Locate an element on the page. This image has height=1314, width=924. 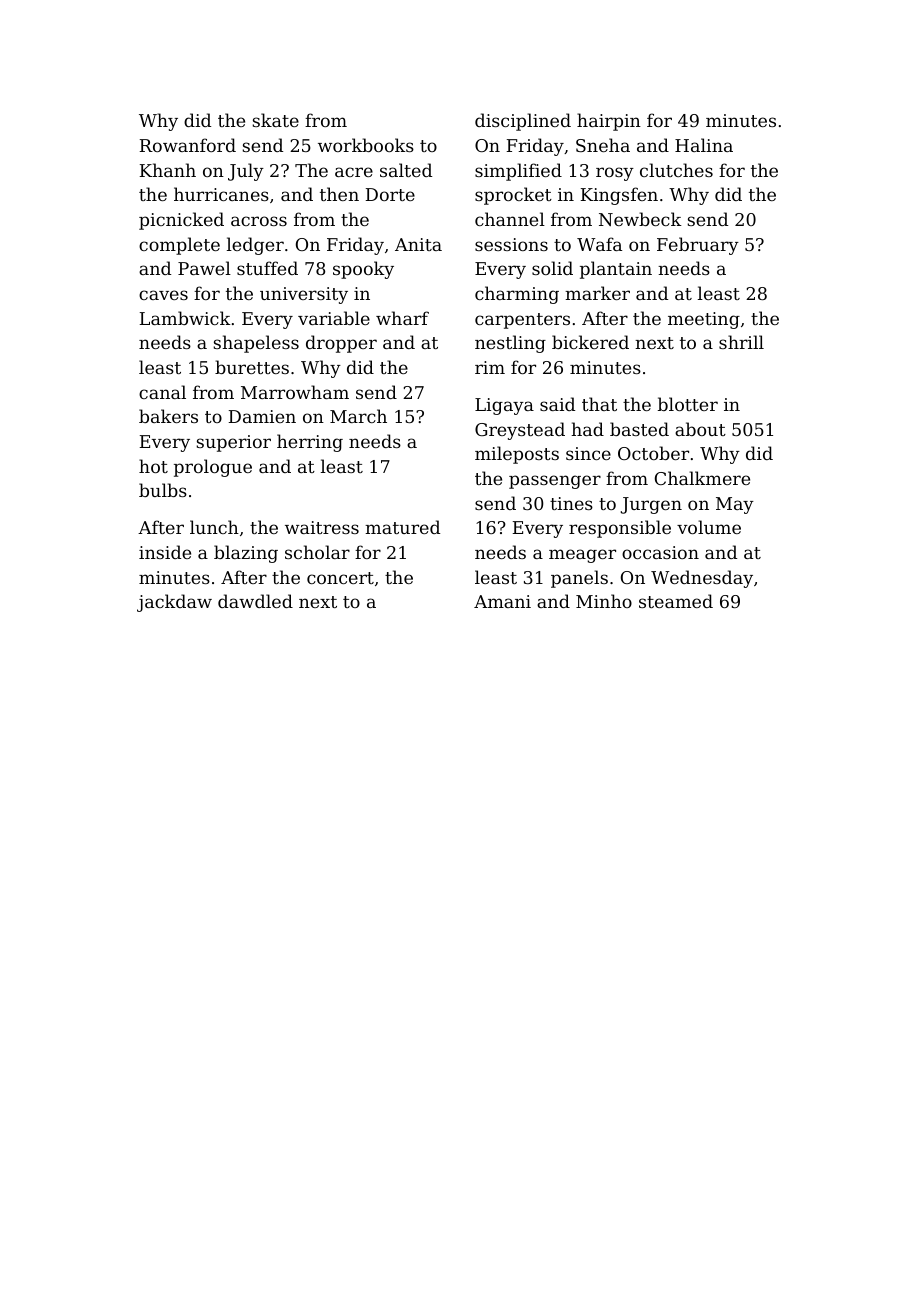
inside is located at coordinates (165, 552).
